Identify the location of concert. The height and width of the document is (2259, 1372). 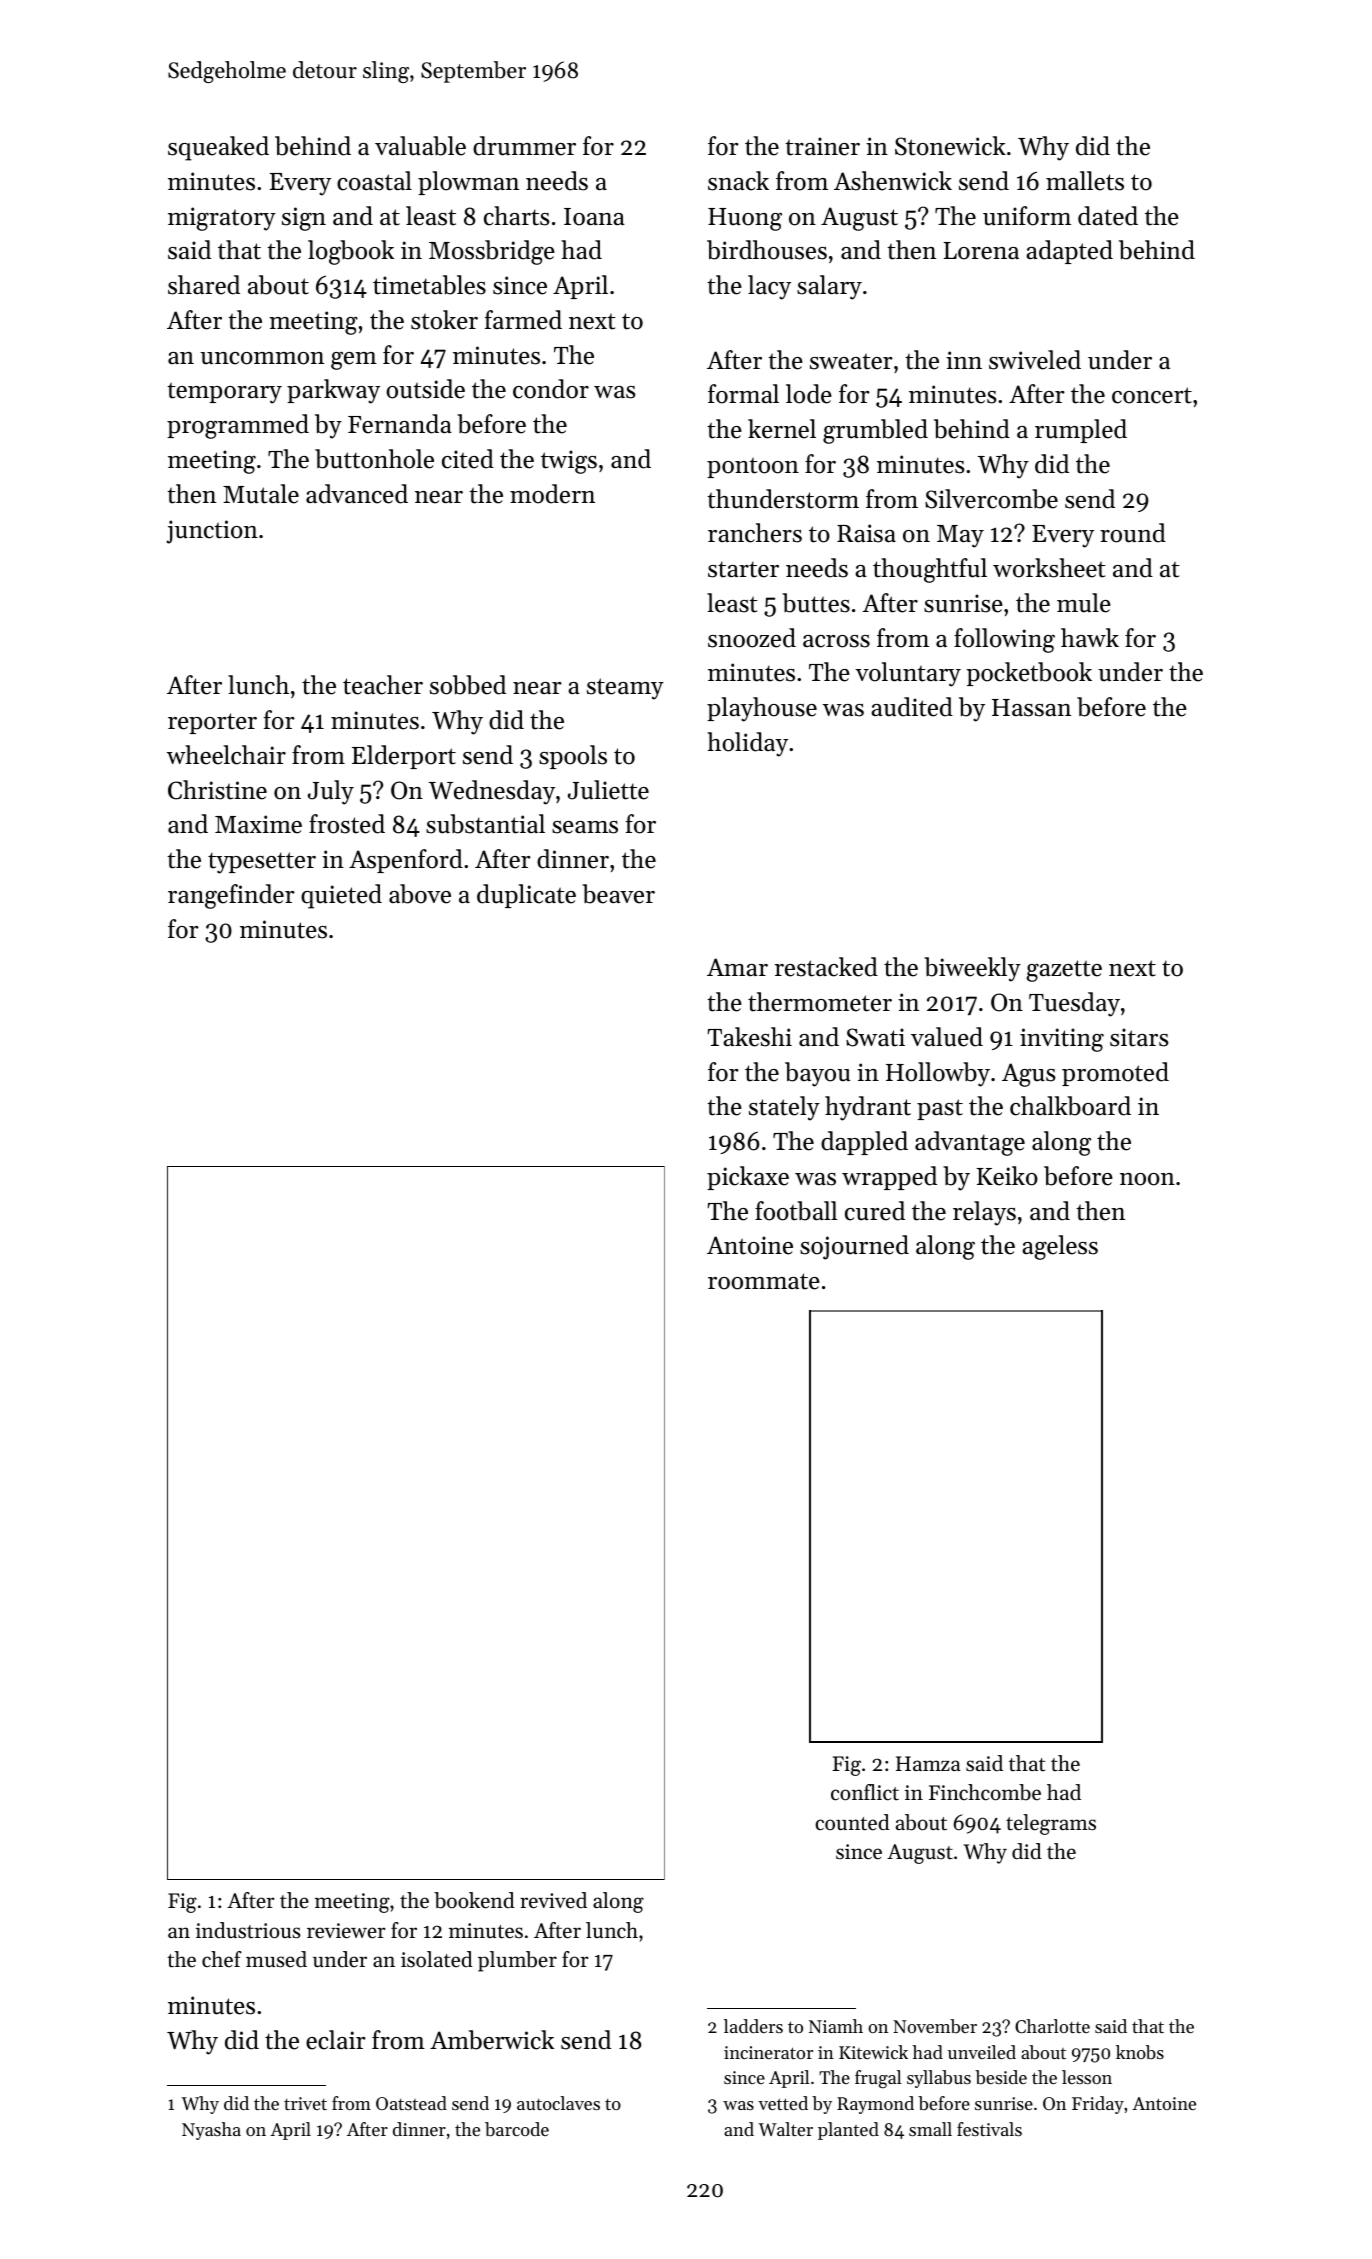
(1152, 395).
